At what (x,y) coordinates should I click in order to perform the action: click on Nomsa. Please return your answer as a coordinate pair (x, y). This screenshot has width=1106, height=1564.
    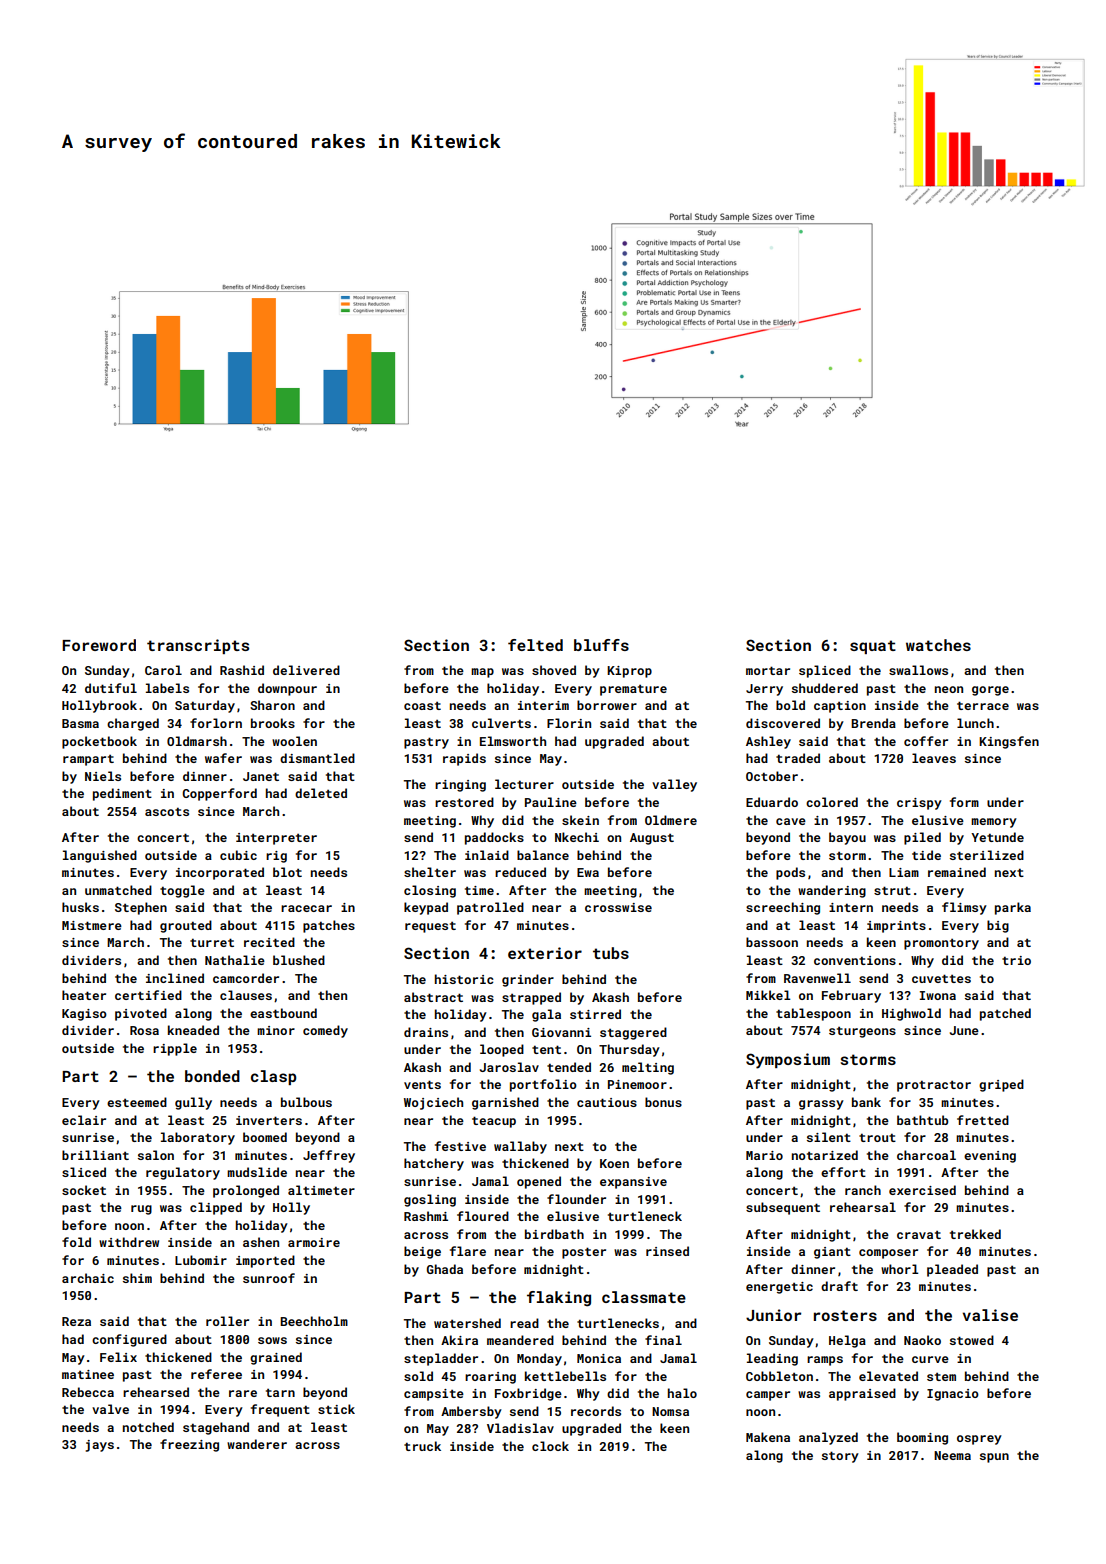
    Looking at the image, I should click on (670, 1411).
